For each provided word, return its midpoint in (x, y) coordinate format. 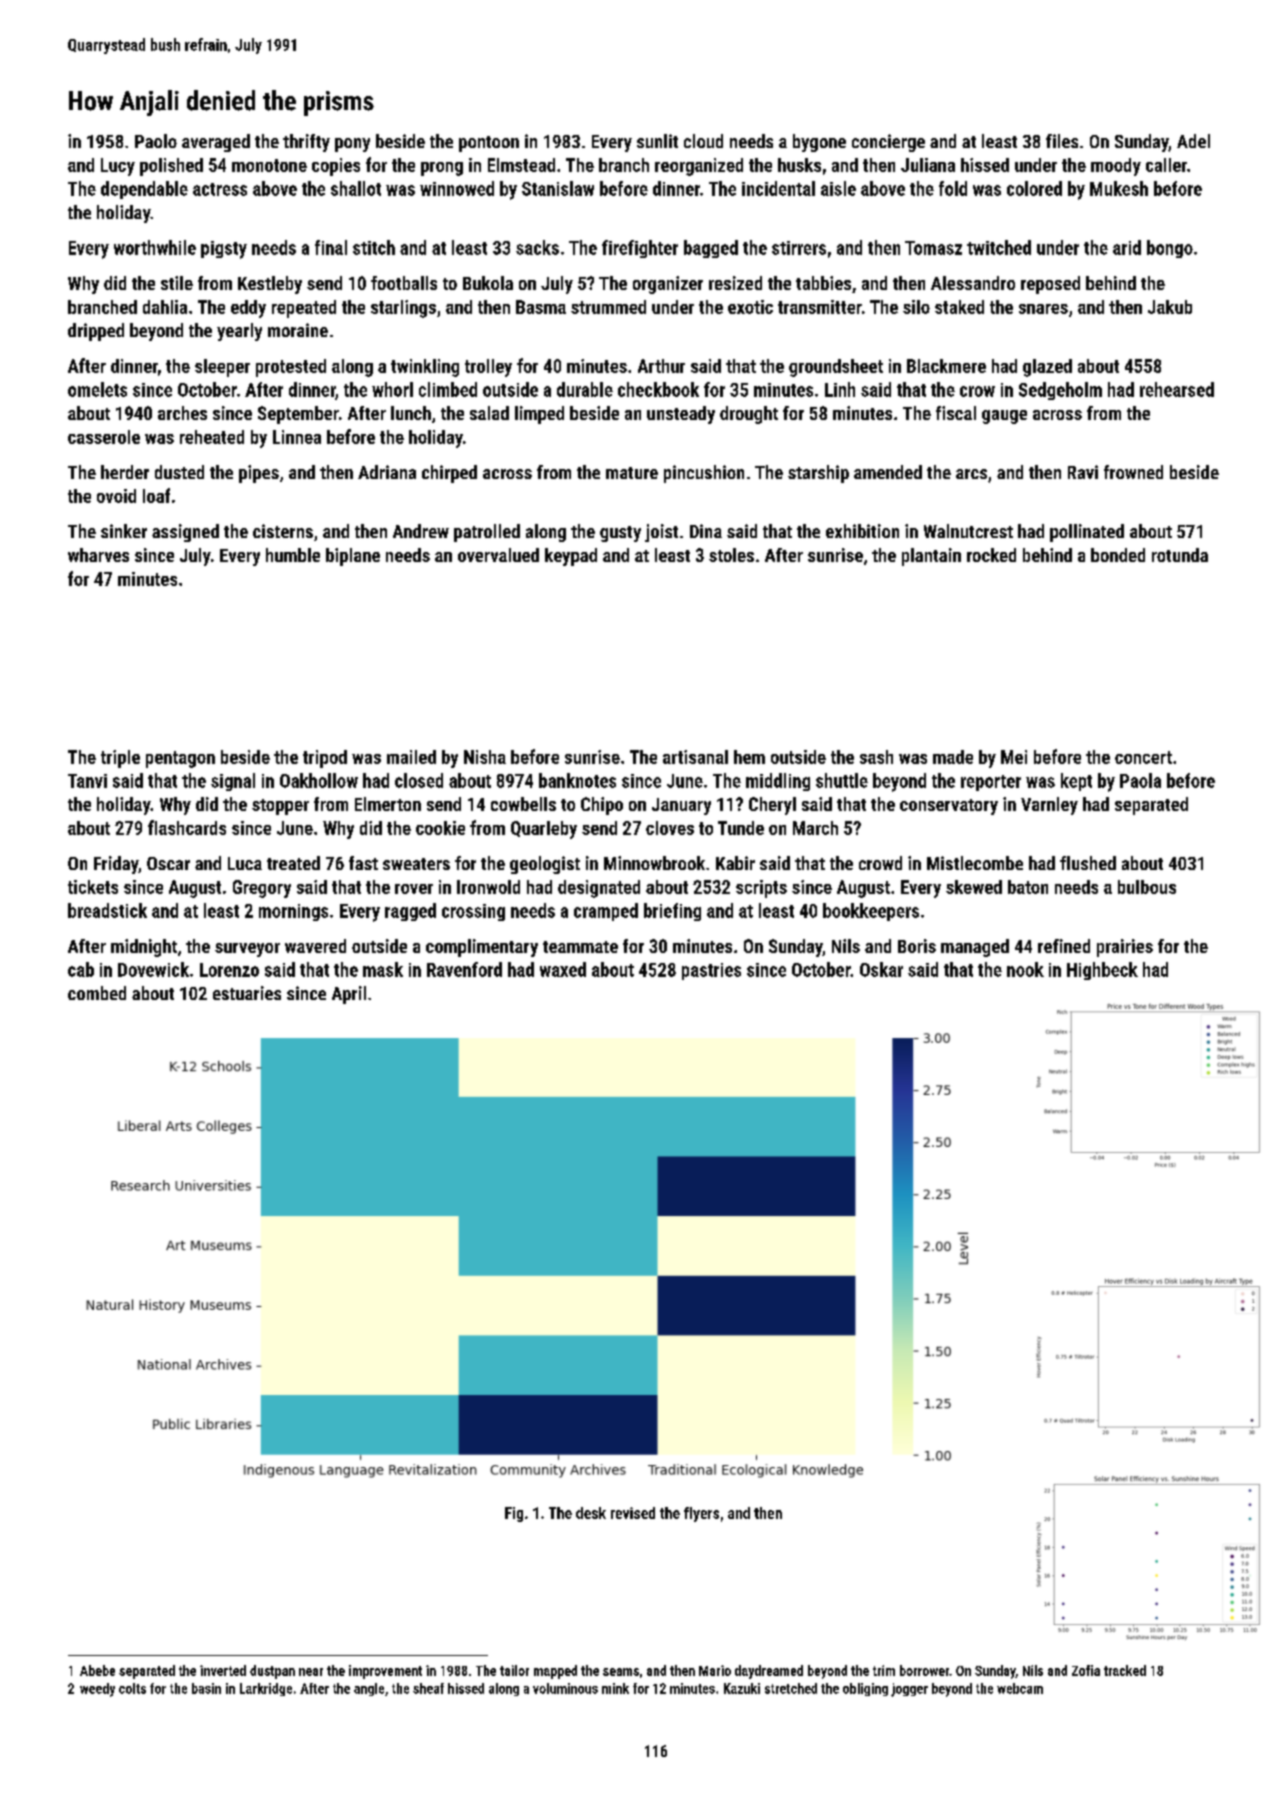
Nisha (485, 757)
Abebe (97, 1670)
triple (120, 759)
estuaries (247, 993)
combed (97, 993)
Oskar (881, 969)
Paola (1140, 780)
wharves (98, 555)
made (953, 757)
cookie (440, 828)
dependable (144, 190)
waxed (563, 969)
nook (1025, 969)
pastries (711, 971)
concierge (888, 143)
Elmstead (521, 165)
